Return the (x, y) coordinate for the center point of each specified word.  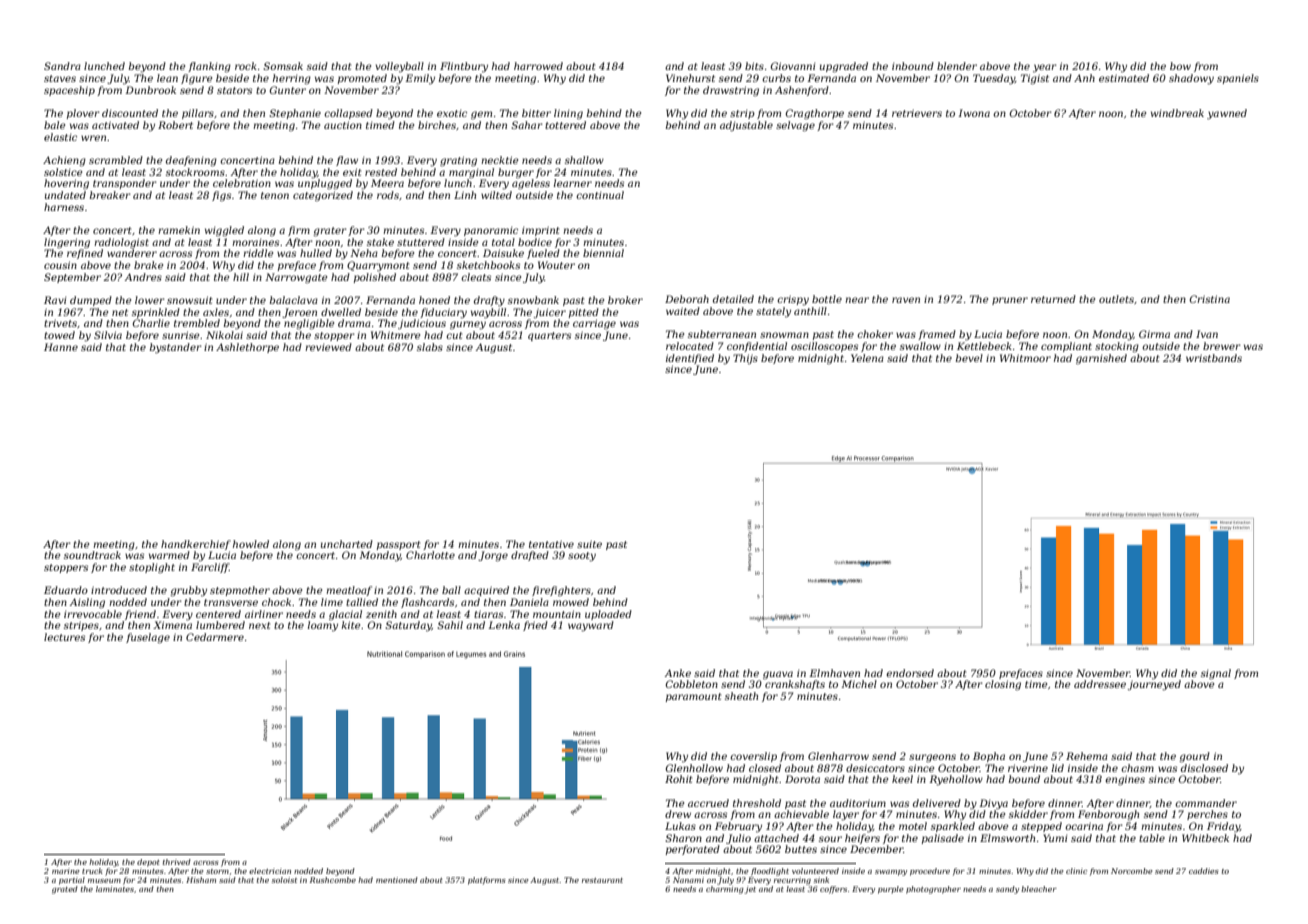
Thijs (745, 359)
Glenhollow (694, 768)
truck (92, 871)
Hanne (61, 347)
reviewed (328, 347)
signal (1216, 674)
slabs (430, 347)
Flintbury (464, 67)
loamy (323, 626)
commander (1206, 803)
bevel (969, 358)
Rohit (678, 779)
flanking (209, 67)
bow (1180, 66)
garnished (1101, 359)
